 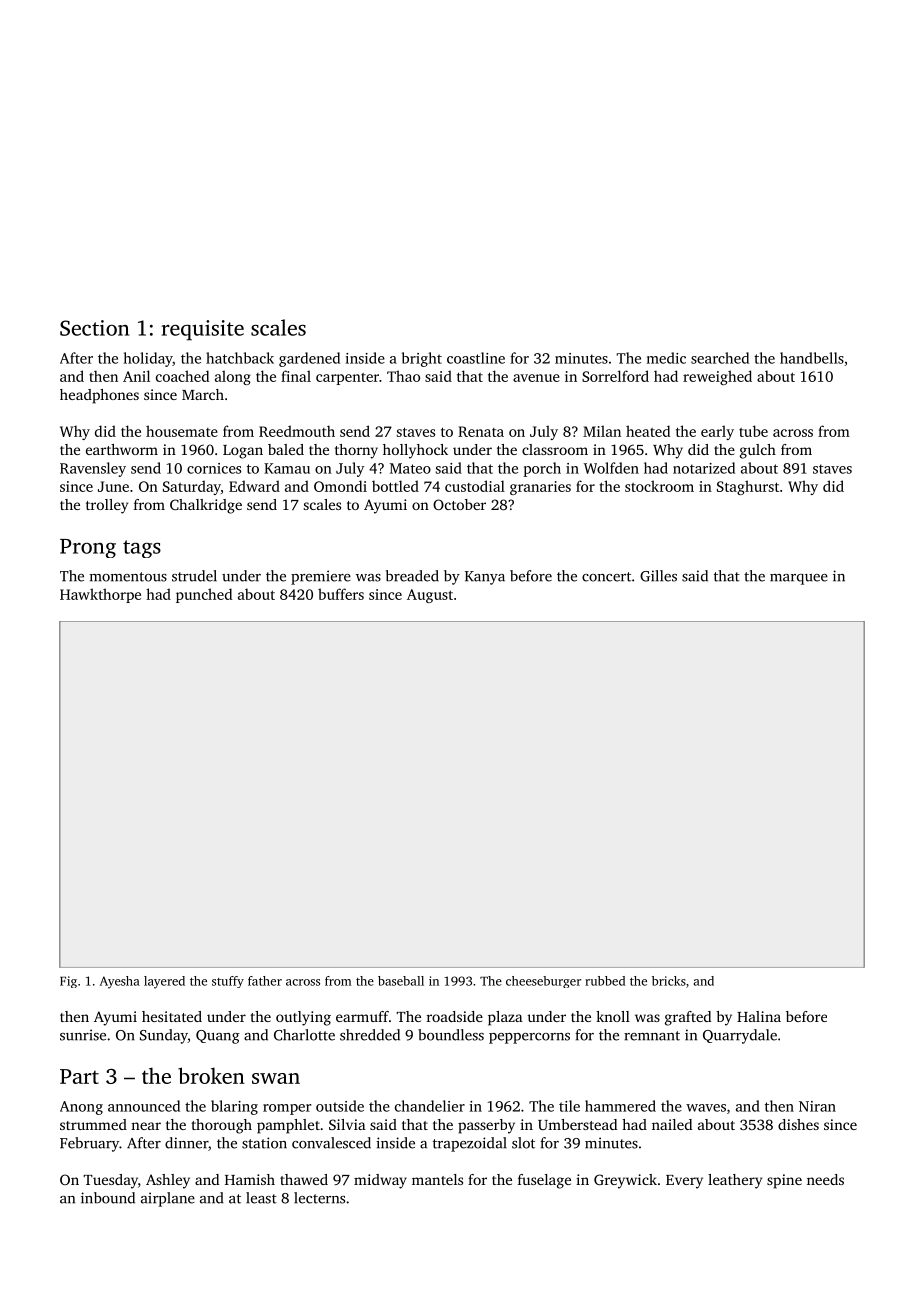 I want to click on hesitated, so click(x=172, y=1016).
